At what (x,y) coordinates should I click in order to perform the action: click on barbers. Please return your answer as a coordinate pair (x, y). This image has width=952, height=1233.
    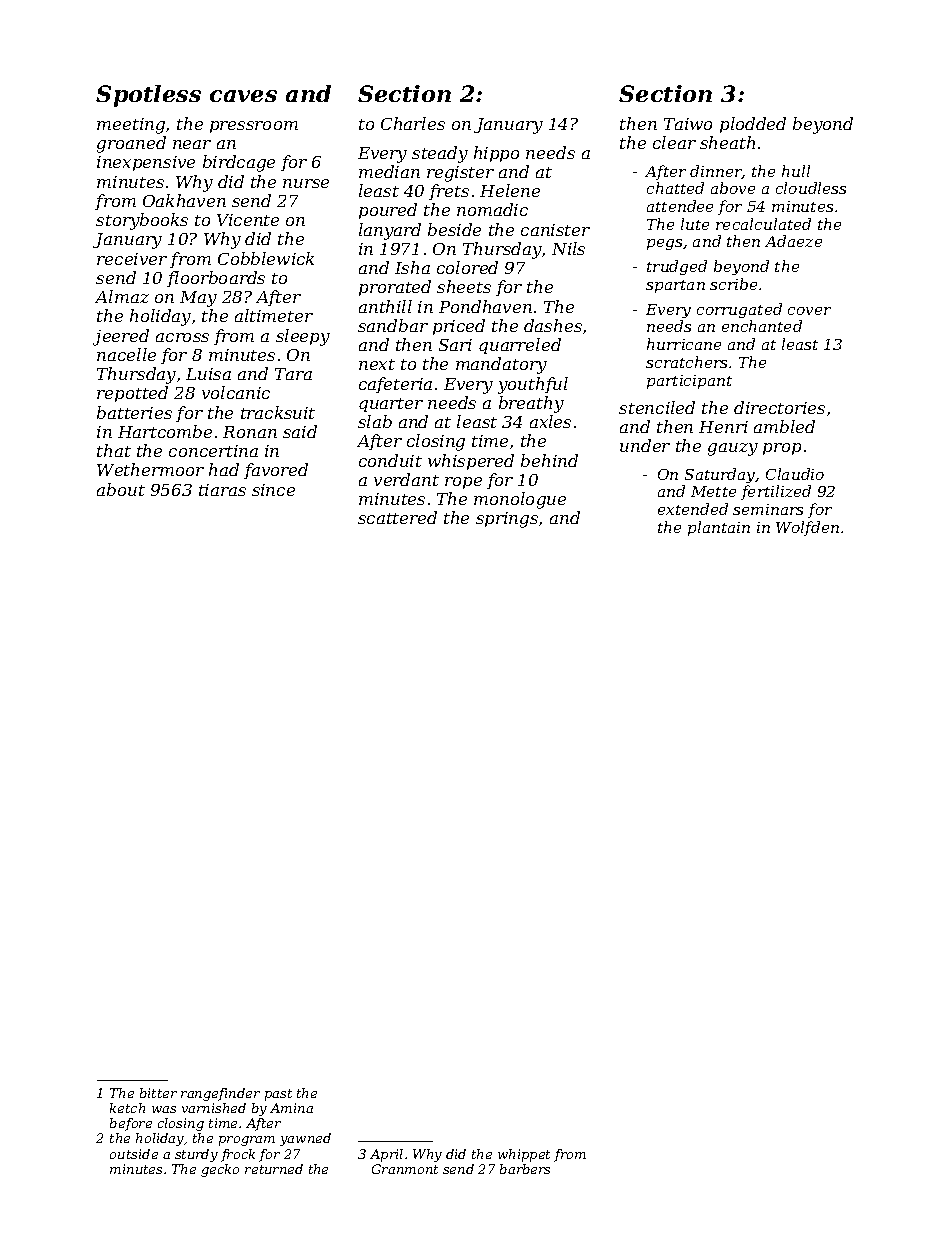
    Looking at the image, I should click on (525, 1169).
